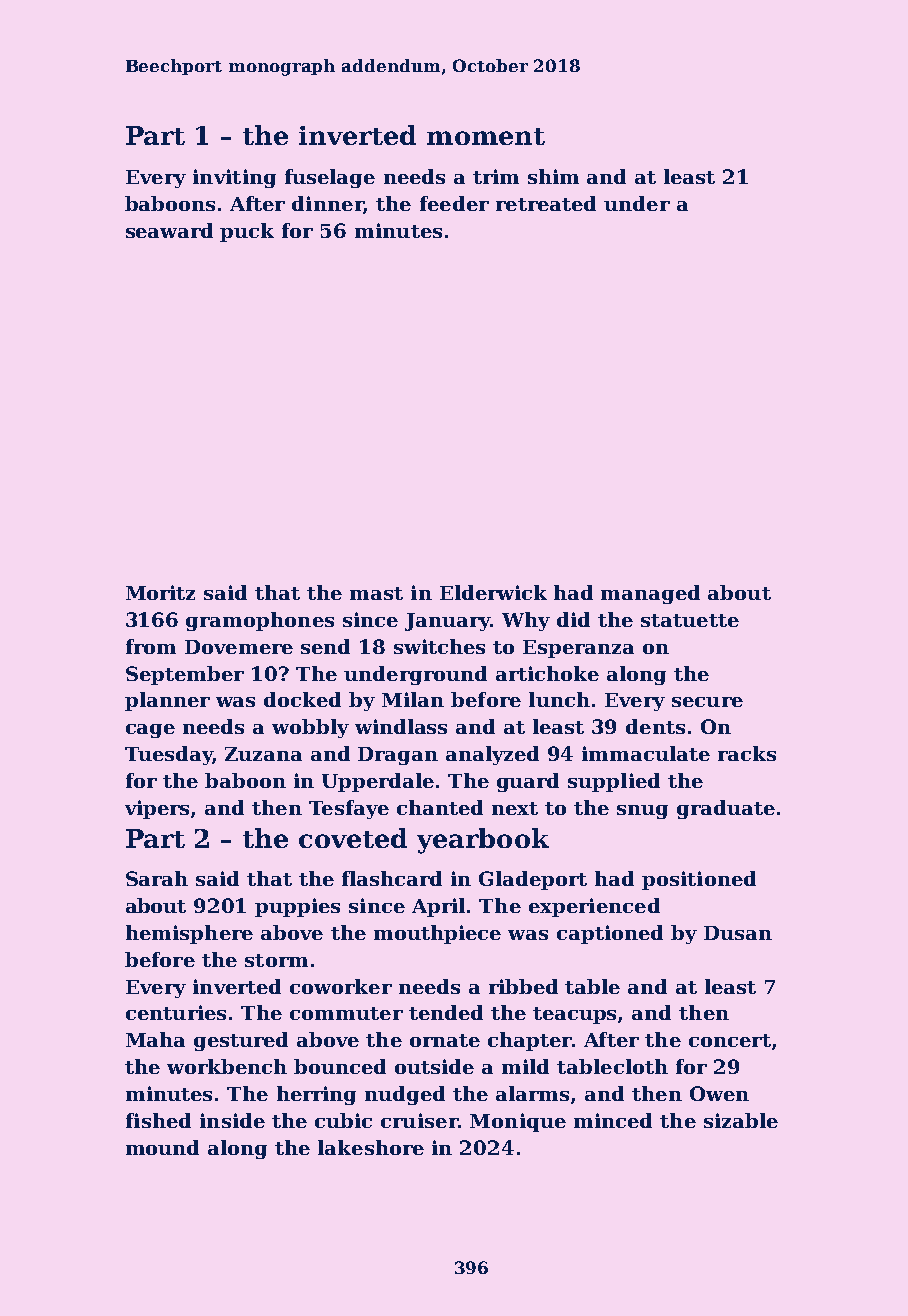  What do you see at coordinates (690, 620) in the document?
I see `statuette` at bounding box center [690, 620].
